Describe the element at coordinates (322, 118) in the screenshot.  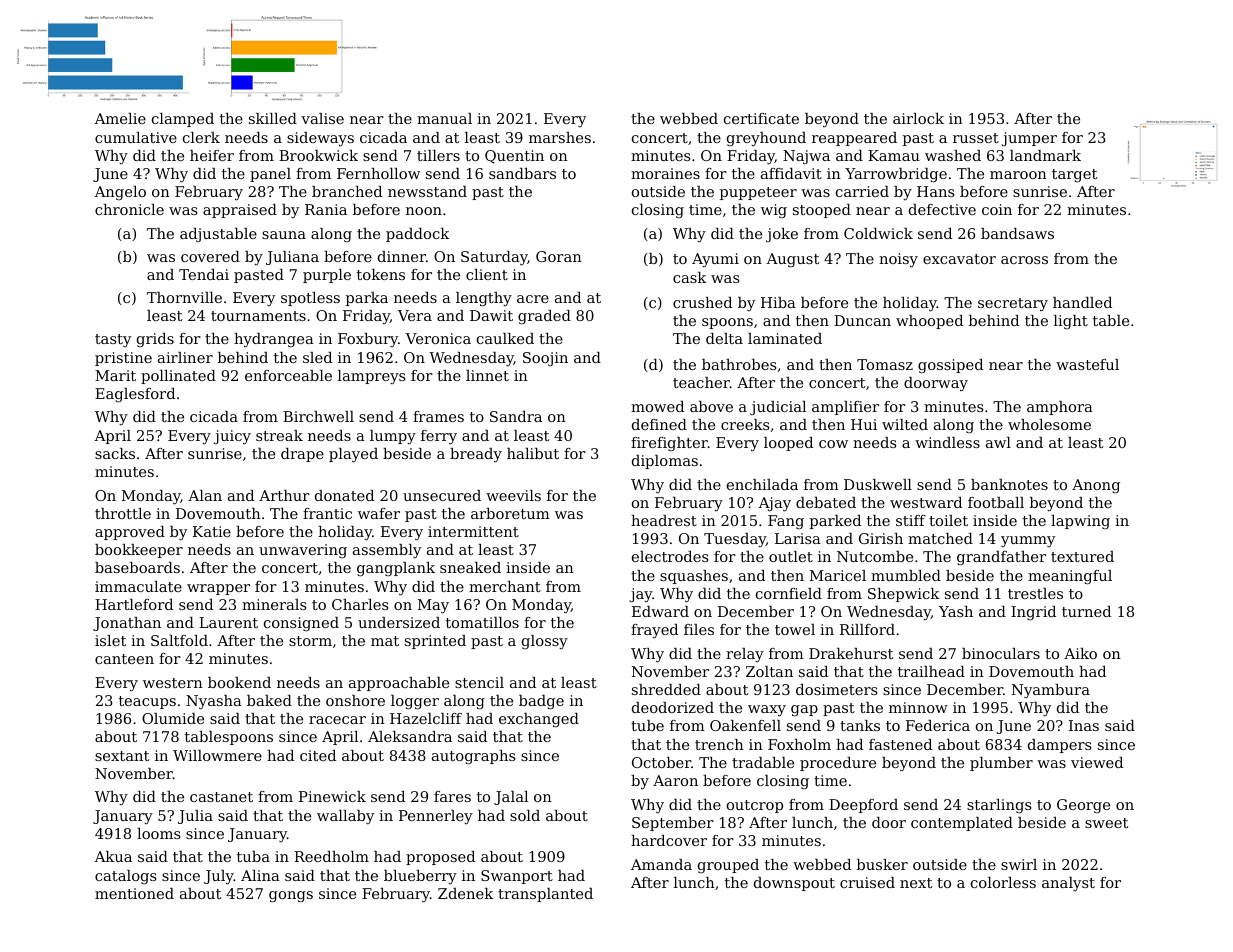
I see `valise` at that location.
